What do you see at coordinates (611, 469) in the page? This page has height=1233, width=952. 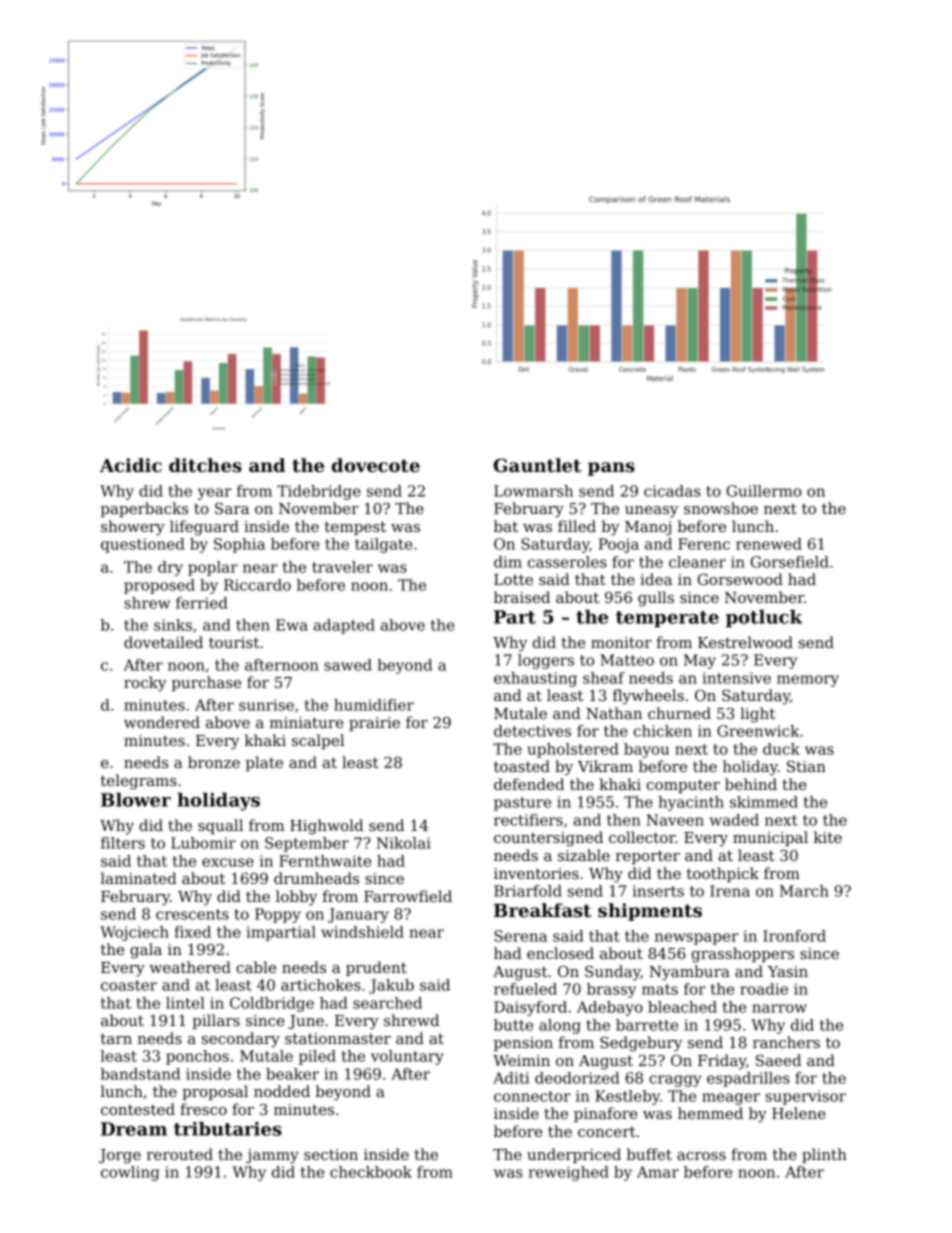 I see `pans` at bounding box center [611, 469].
